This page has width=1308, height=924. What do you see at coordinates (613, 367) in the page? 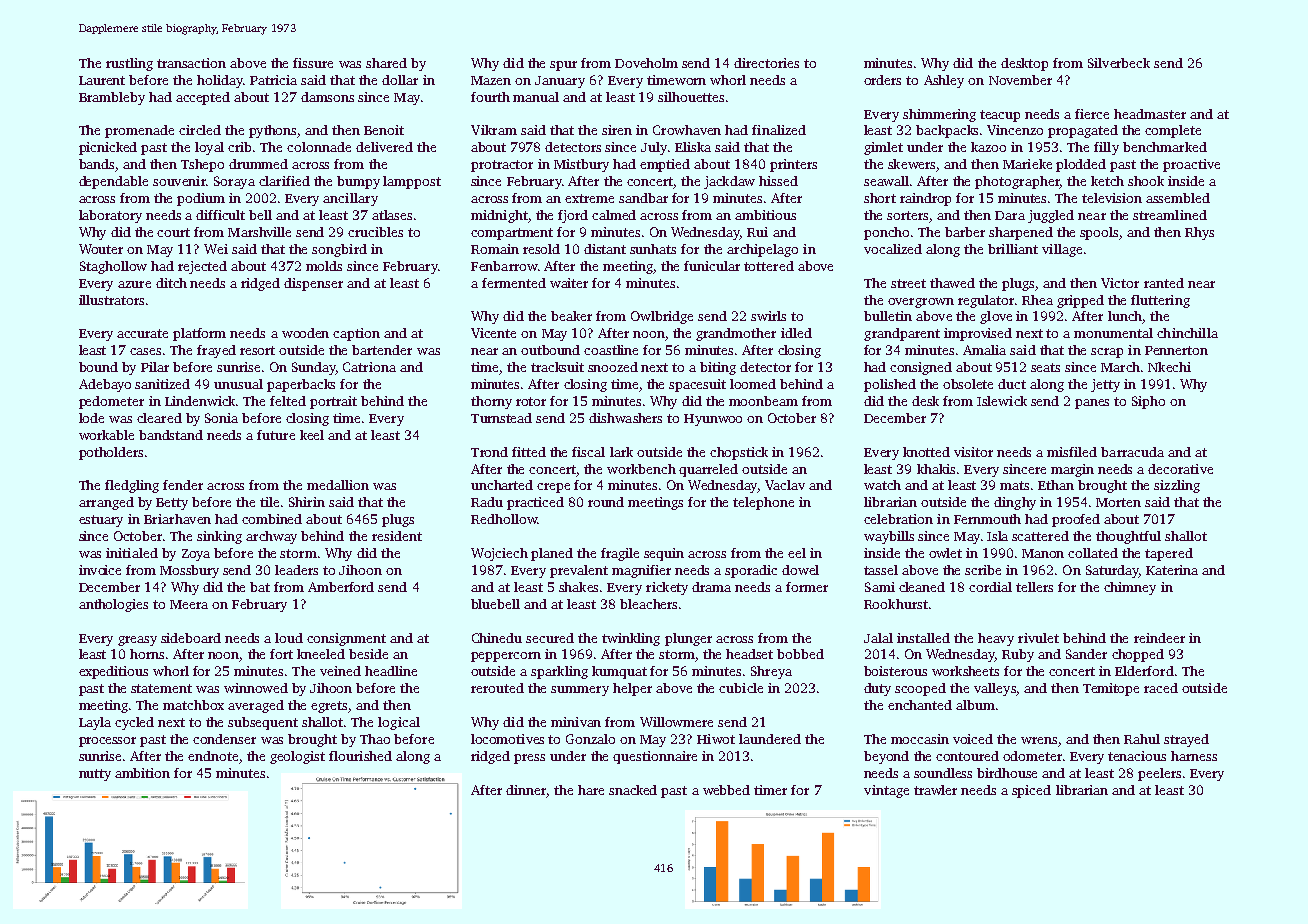
I see `snoozed` at bounding box center [613, 367].
